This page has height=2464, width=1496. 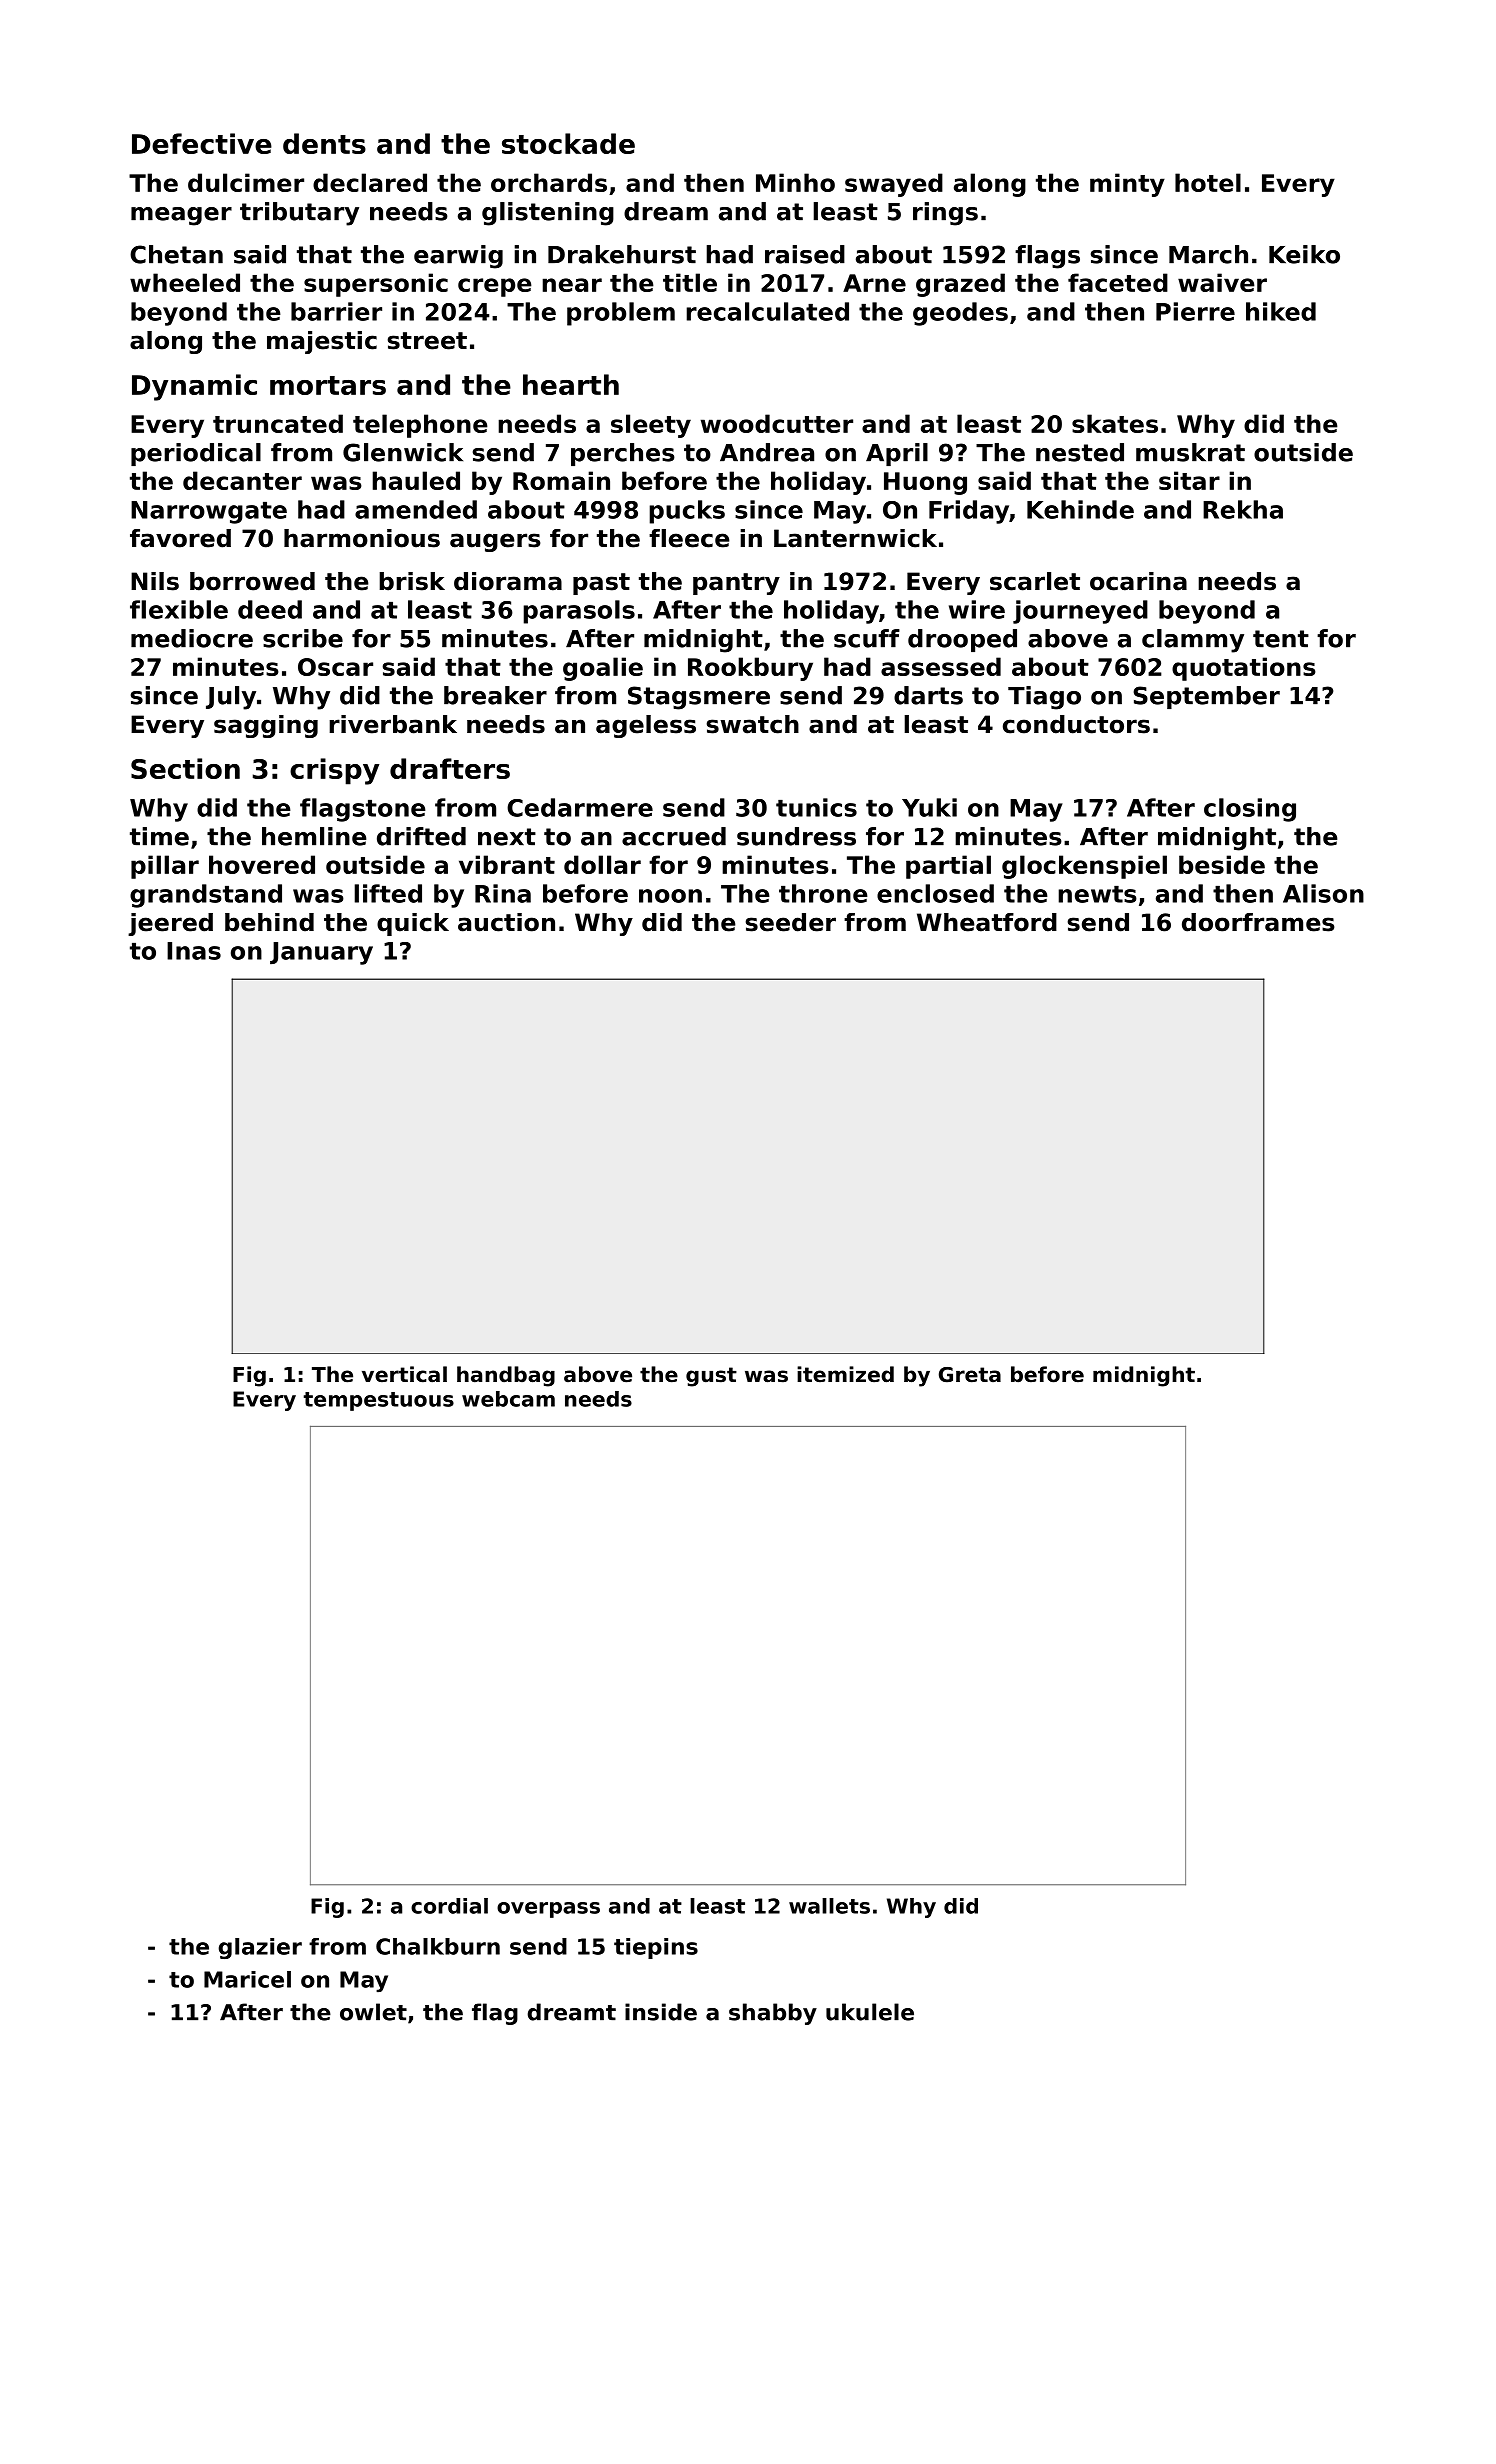 I want to click on shabby, so click(x=773, y=2014).
